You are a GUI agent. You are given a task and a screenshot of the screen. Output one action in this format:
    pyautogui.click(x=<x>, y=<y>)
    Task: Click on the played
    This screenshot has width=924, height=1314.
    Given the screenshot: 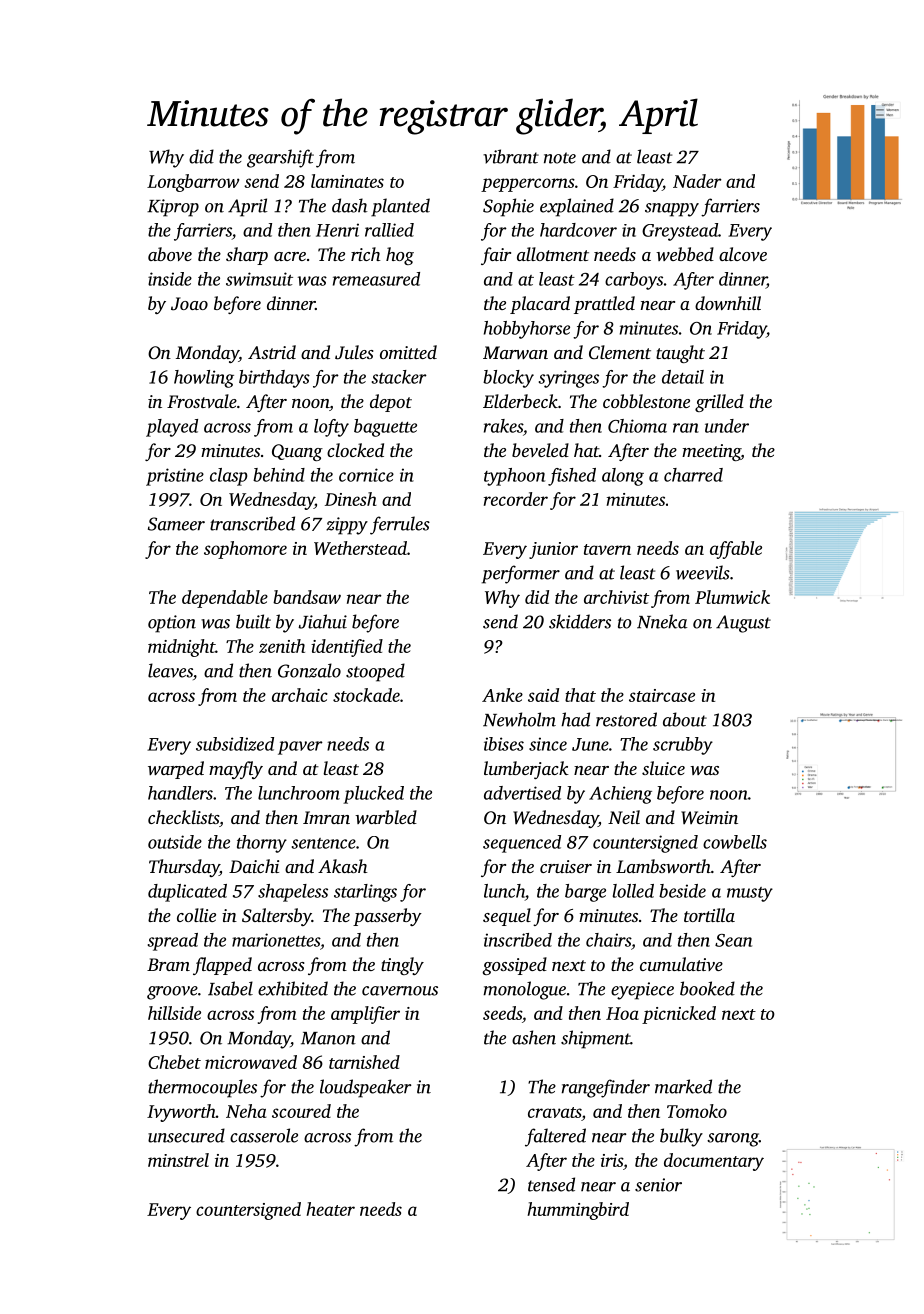 What is the action you would take?
    pyautogui.click(x=172, y=428)
